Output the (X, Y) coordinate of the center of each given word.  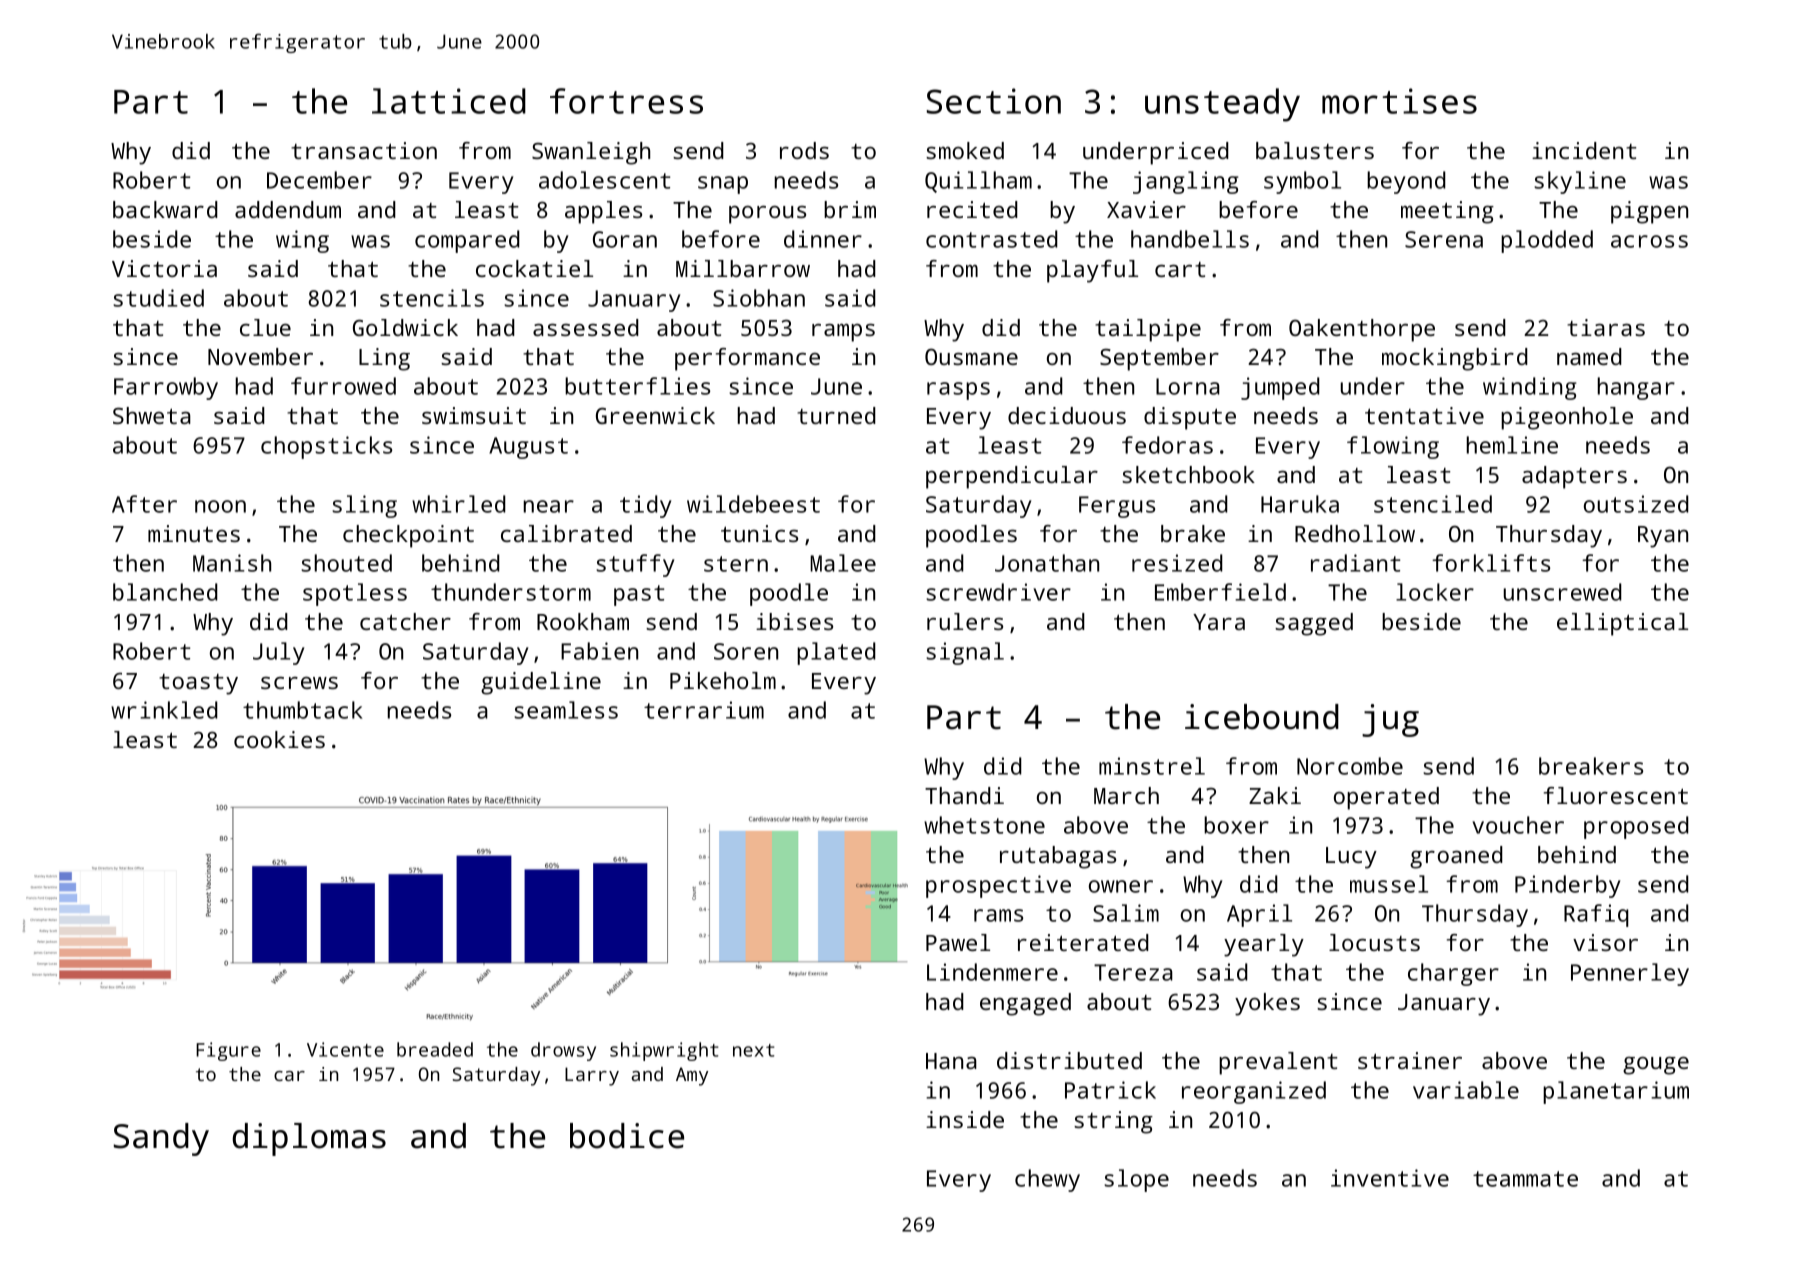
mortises (1399, 101)
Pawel (958, 942)
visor (1605, 942)
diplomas (309, 1139)
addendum (288, 209)
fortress (626, 101)
